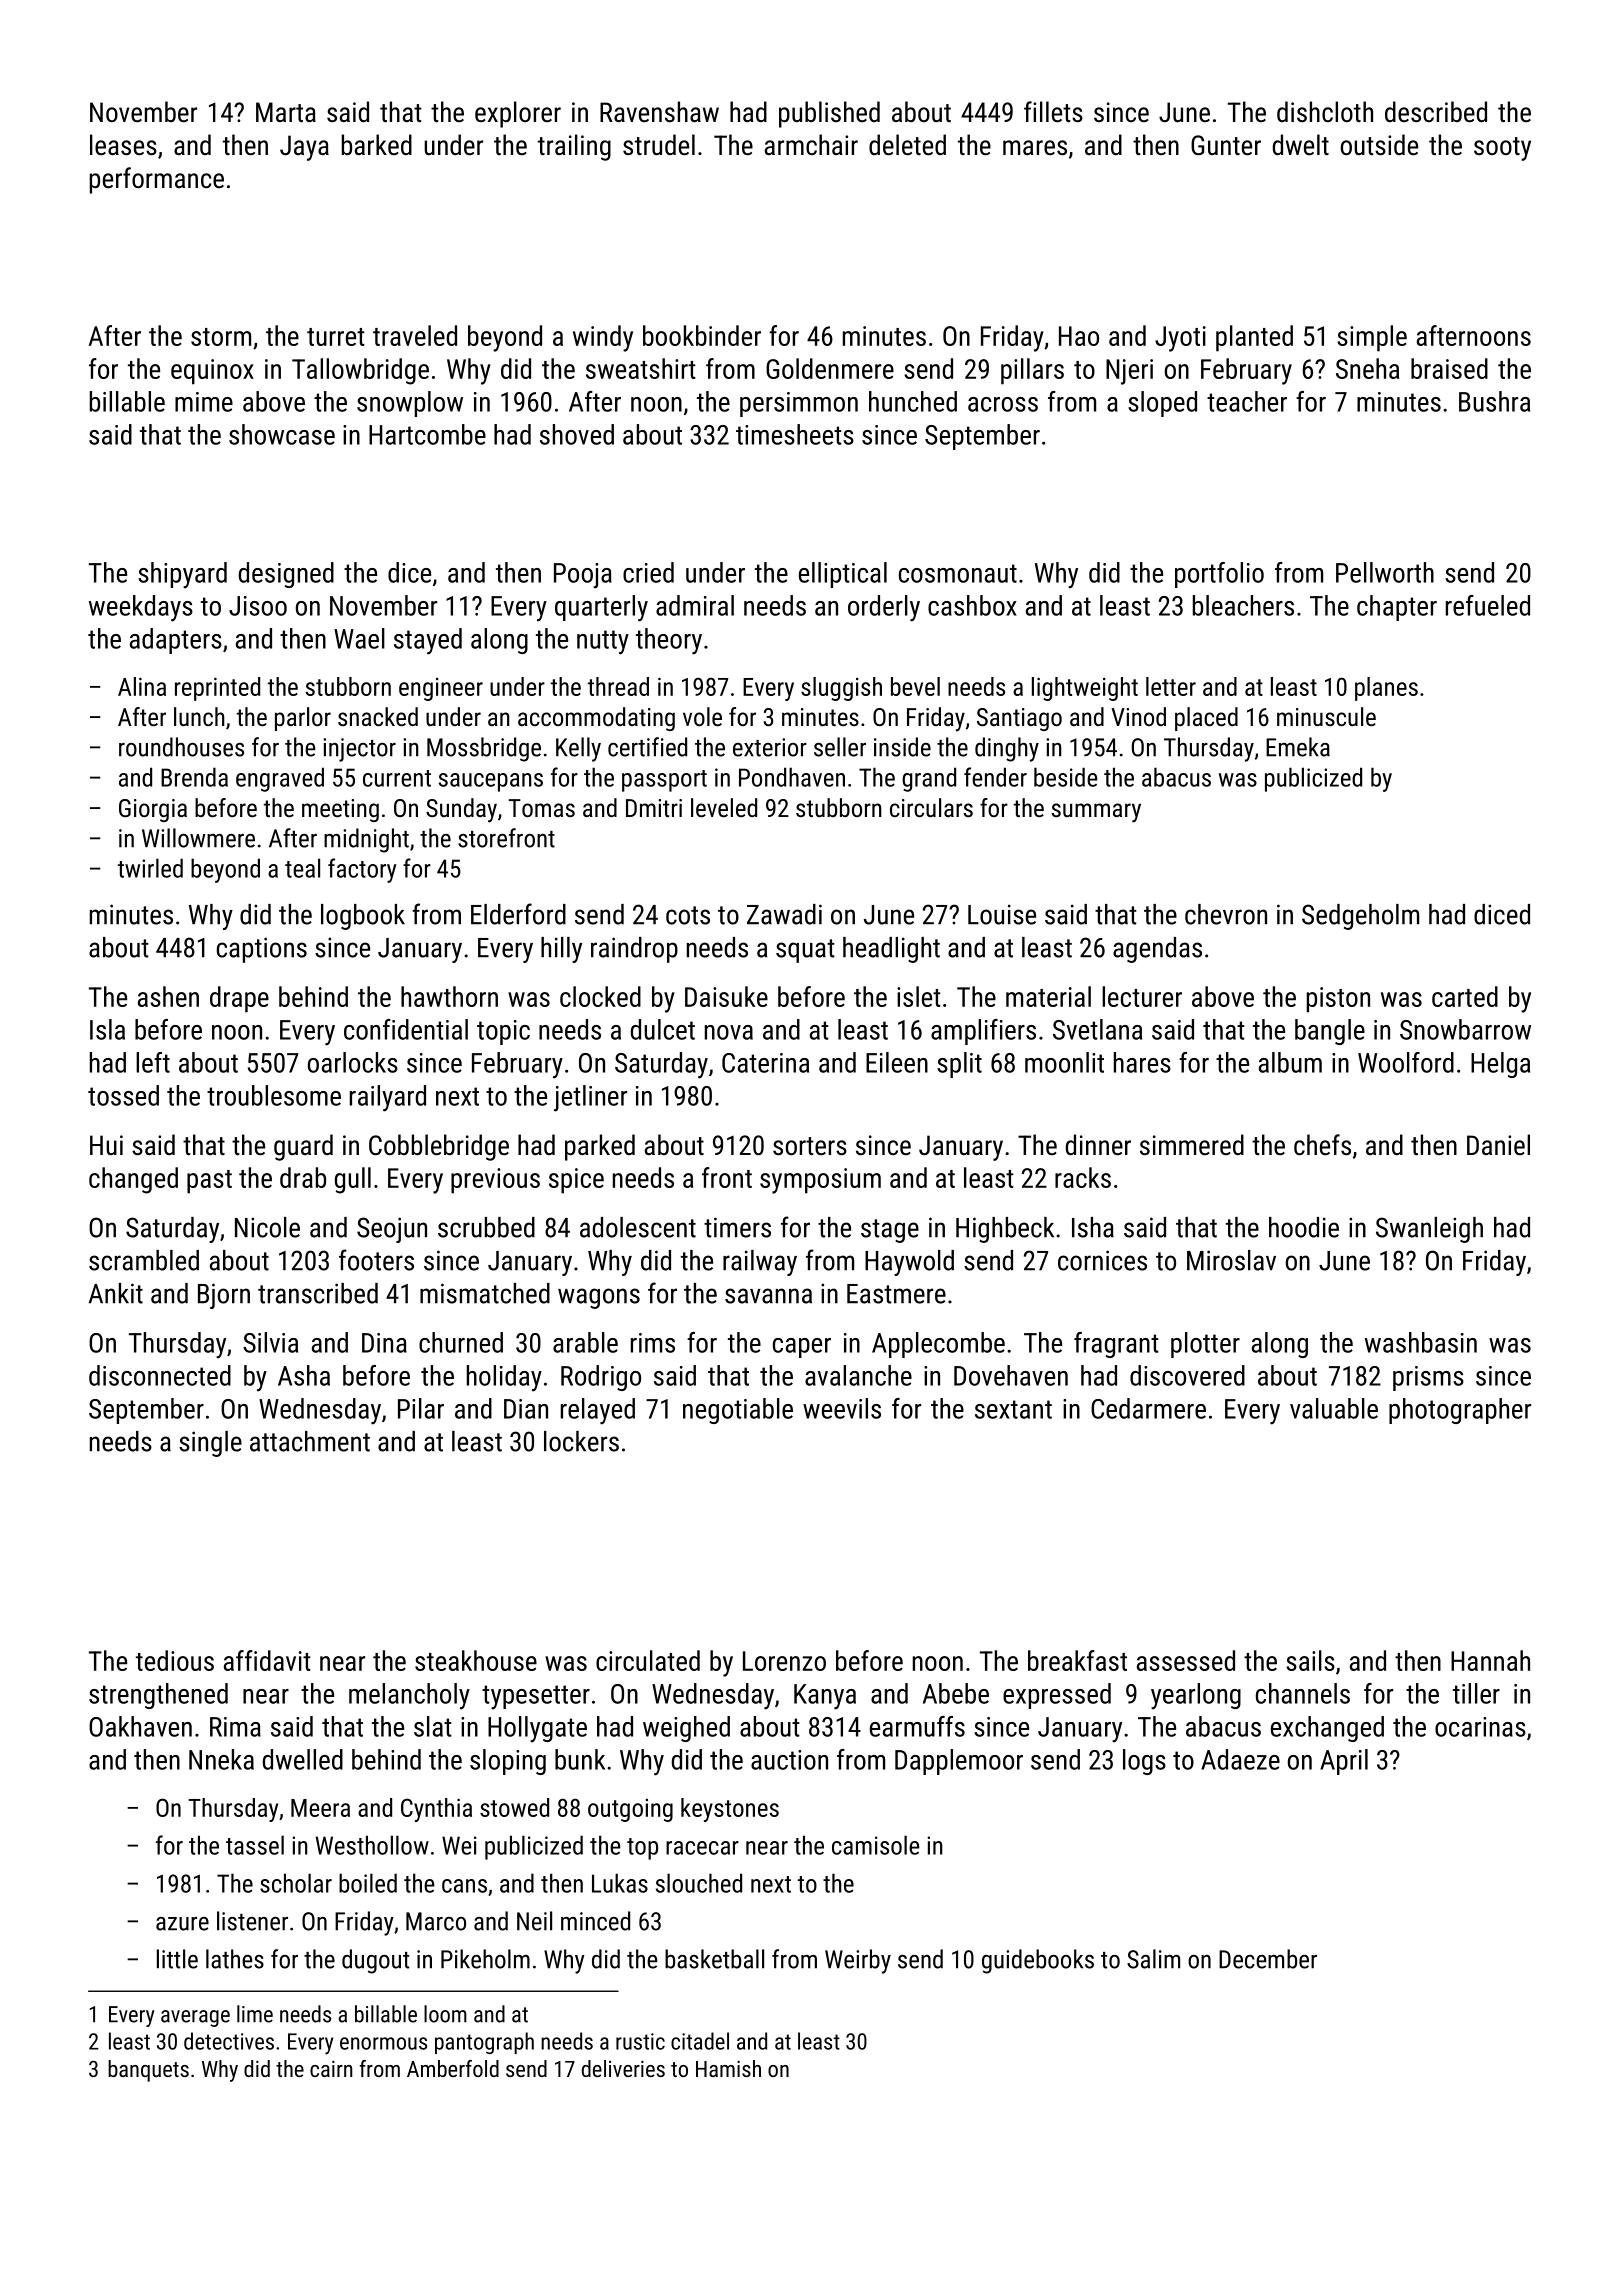 The height and width of the page is (2292, 1620). I want to click on performance, so click(157, 180).
